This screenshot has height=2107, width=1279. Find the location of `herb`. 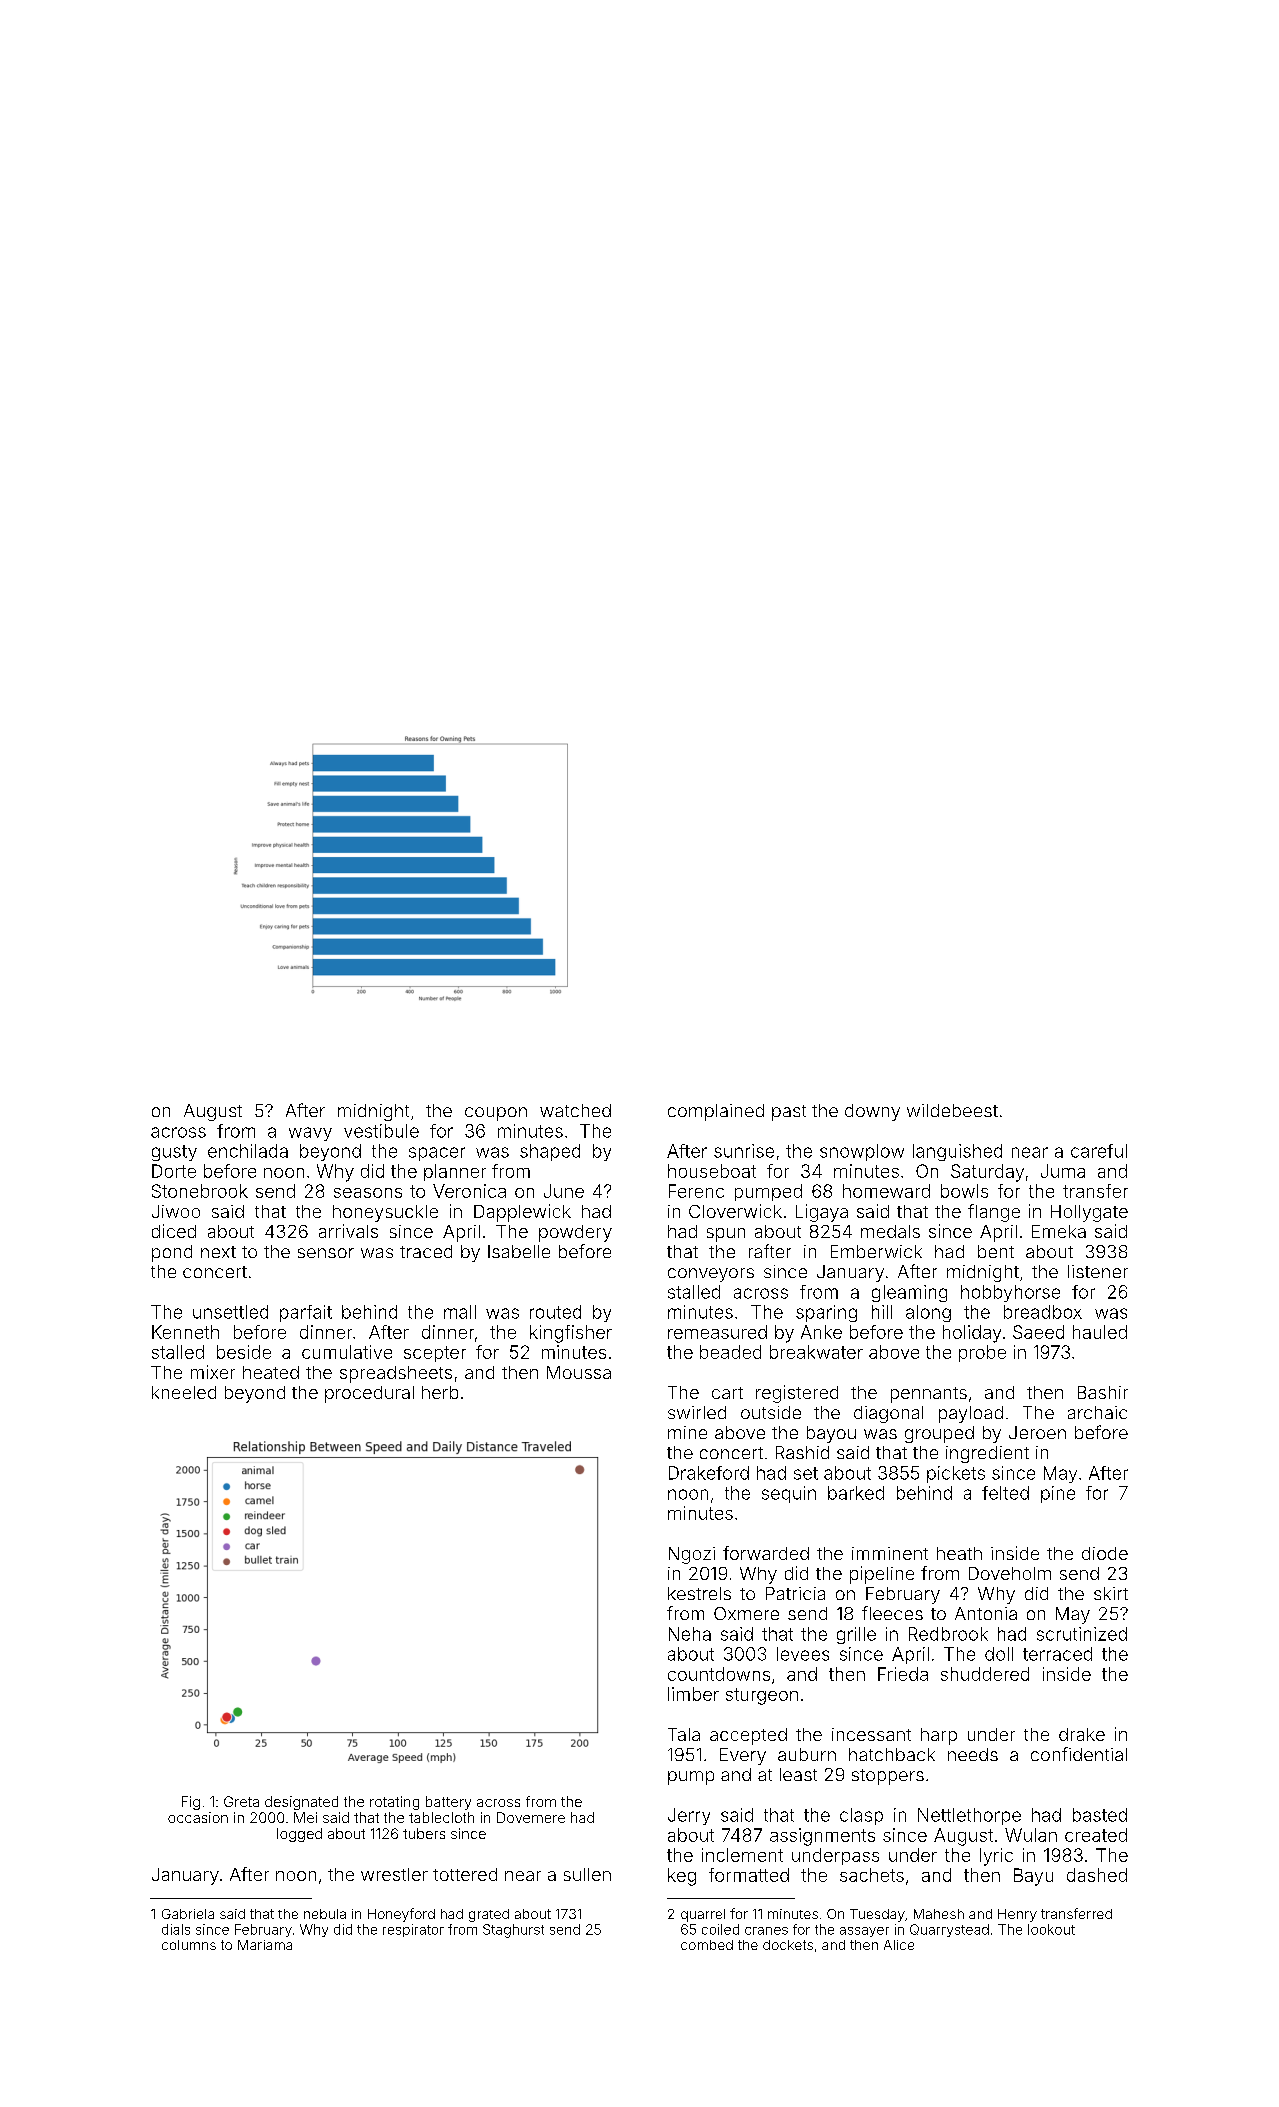

herb is located at coordinates (440, 1392).
